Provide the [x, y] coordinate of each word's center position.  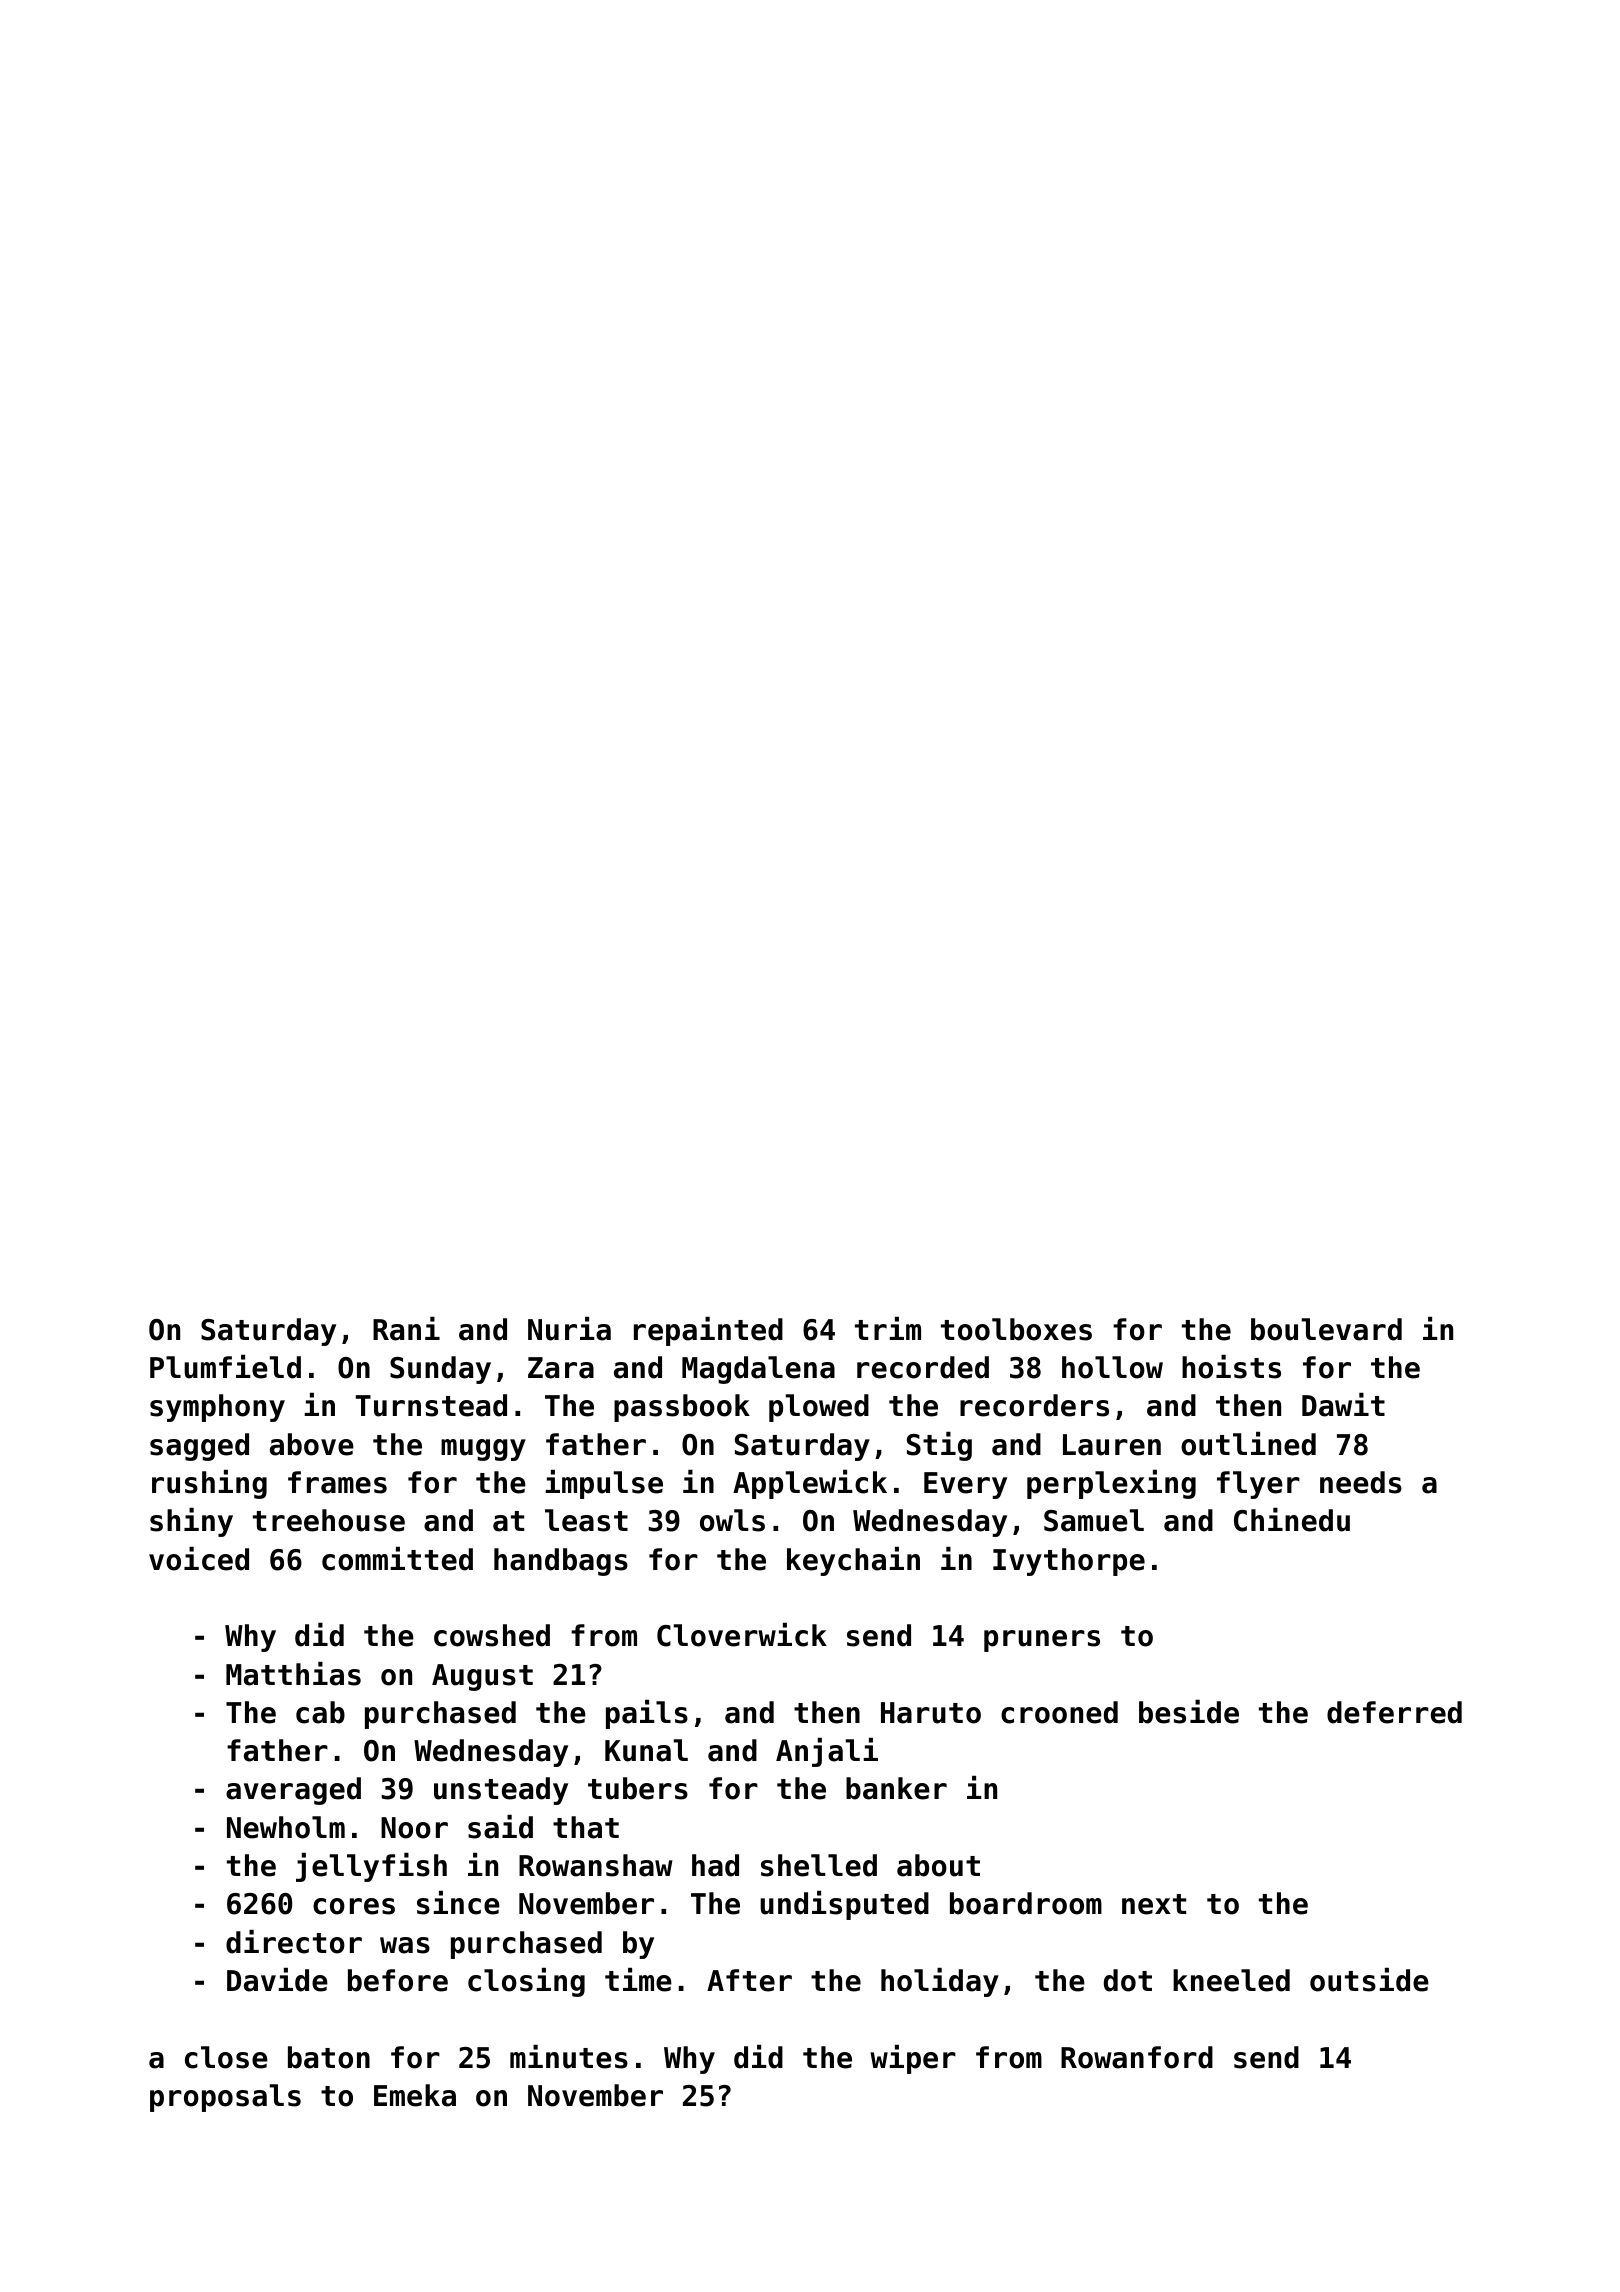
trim [888, 1328]
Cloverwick [742, 1635]
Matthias [293, 1674]
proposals [225, 2098]
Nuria [569, 1329]
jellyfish [371, 1867]
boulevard [1326, 1329]
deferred [1394, 1712]
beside [1189, 1712]
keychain [853, 1561]
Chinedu [1292, 1520]
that [586, 1827]
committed [397, 1559]
